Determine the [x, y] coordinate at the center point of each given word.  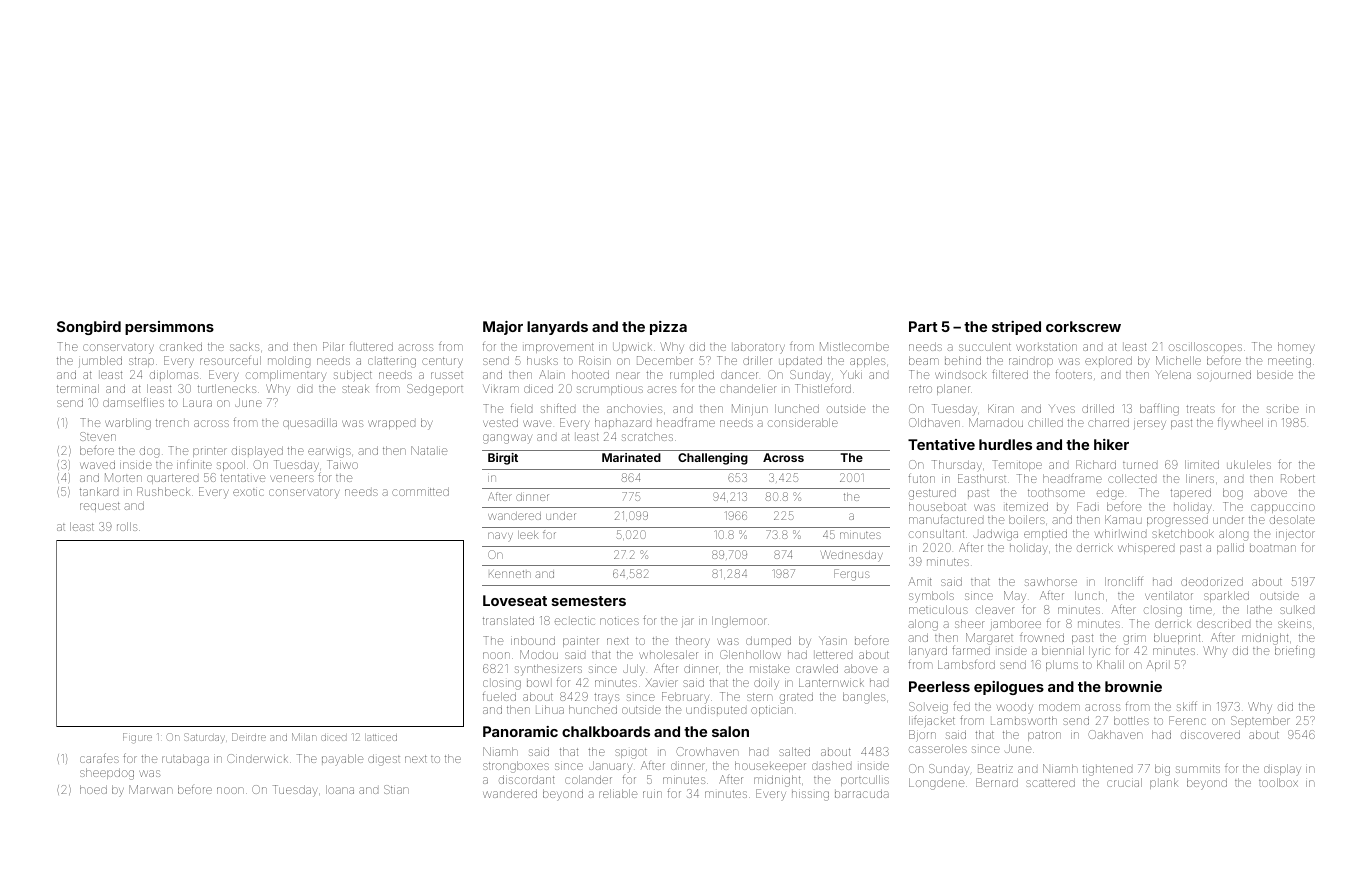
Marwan [151, 789]
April [1156, 665]
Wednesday [852, 556]
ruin [652, 794]
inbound [533, 640]
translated [508, 620]
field [521, 409]
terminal [78, 388]
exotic [248, 492]
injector [1295, 535]
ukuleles [1249, 464]
